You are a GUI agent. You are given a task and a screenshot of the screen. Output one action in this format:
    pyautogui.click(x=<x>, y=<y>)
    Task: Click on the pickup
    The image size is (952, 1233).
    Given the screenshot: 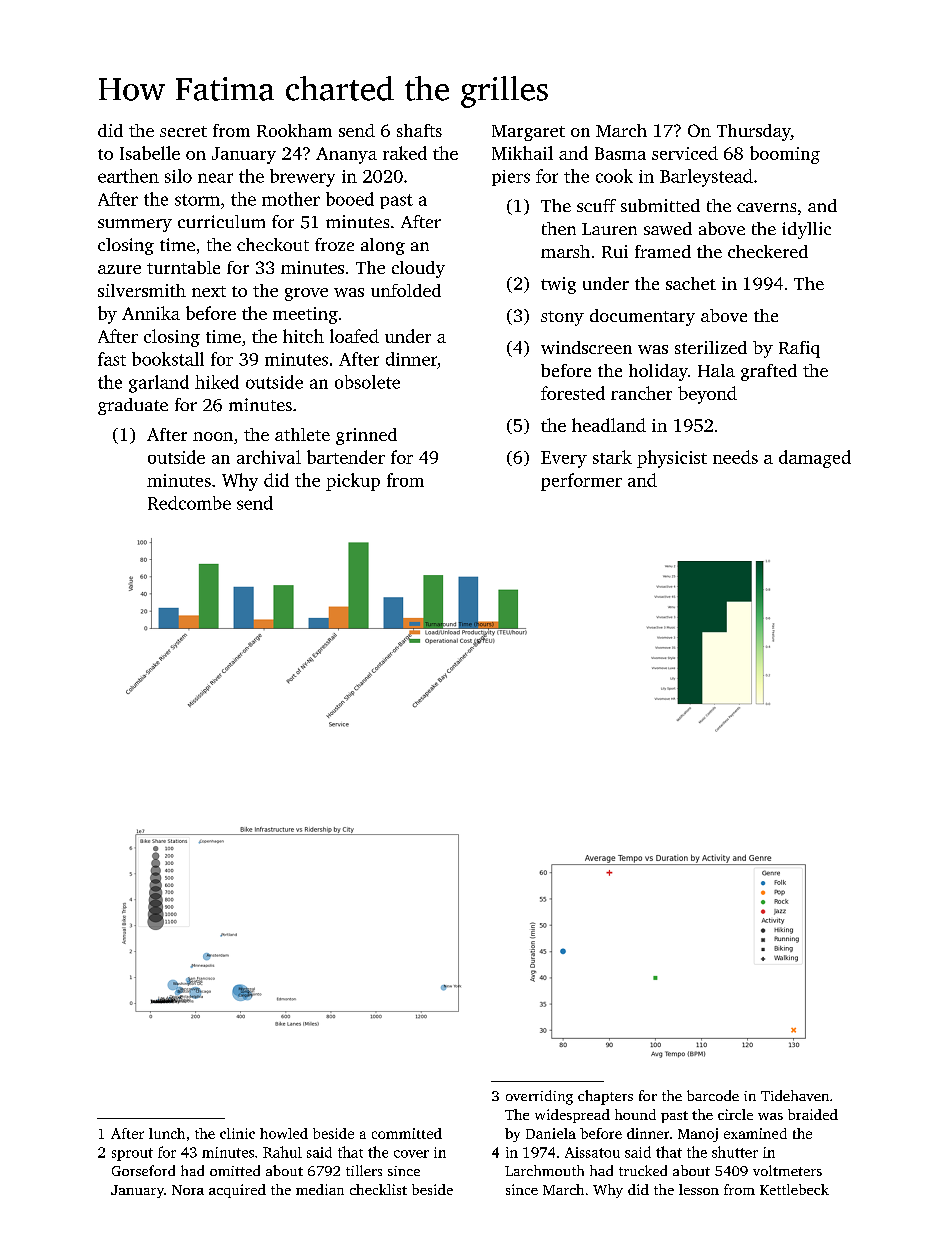 What is the action you would take?
    pyautogui.click(x=353, y=482)
